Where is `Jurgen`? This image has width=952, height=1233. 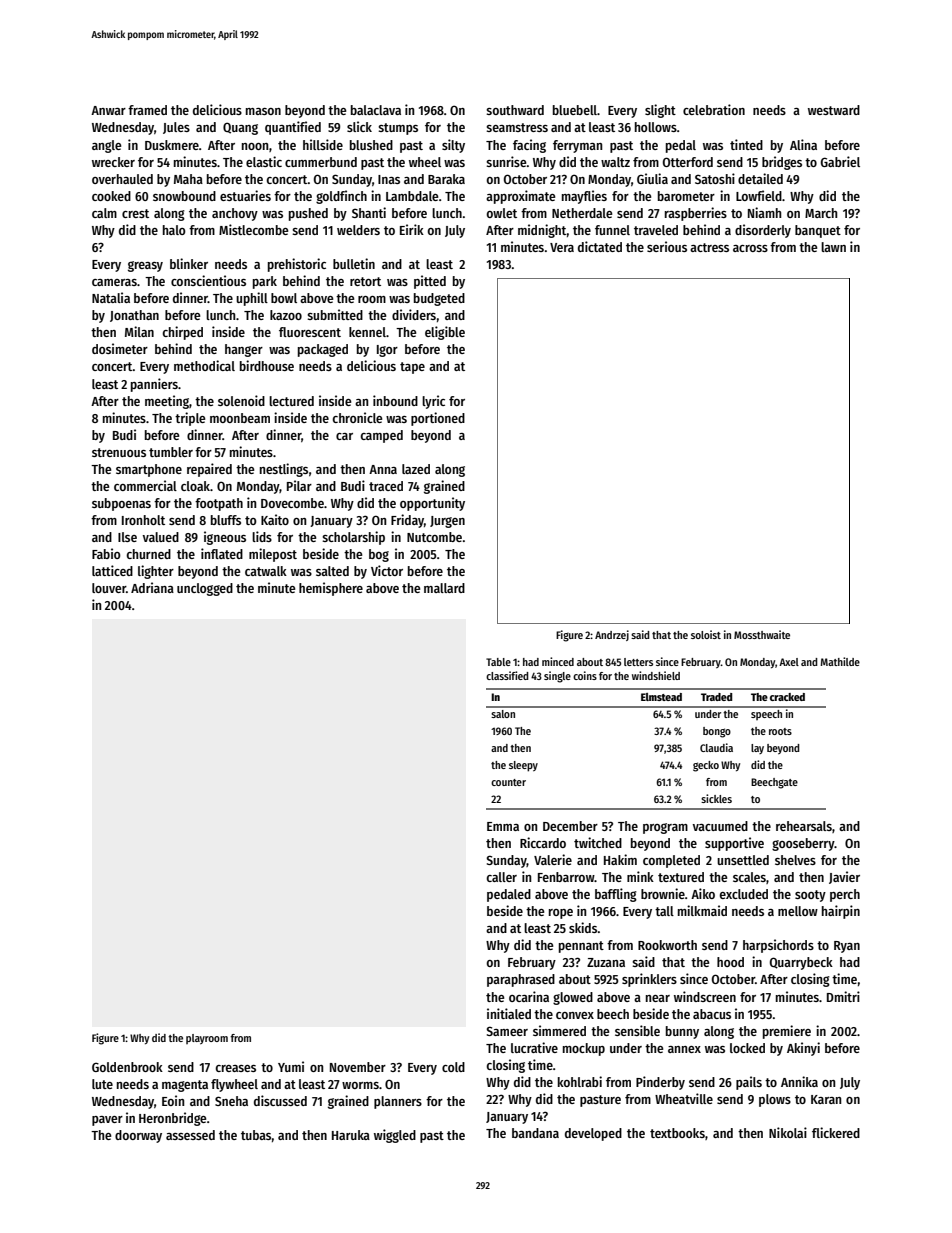
Jurgen is located at coordinates (447, 522).
